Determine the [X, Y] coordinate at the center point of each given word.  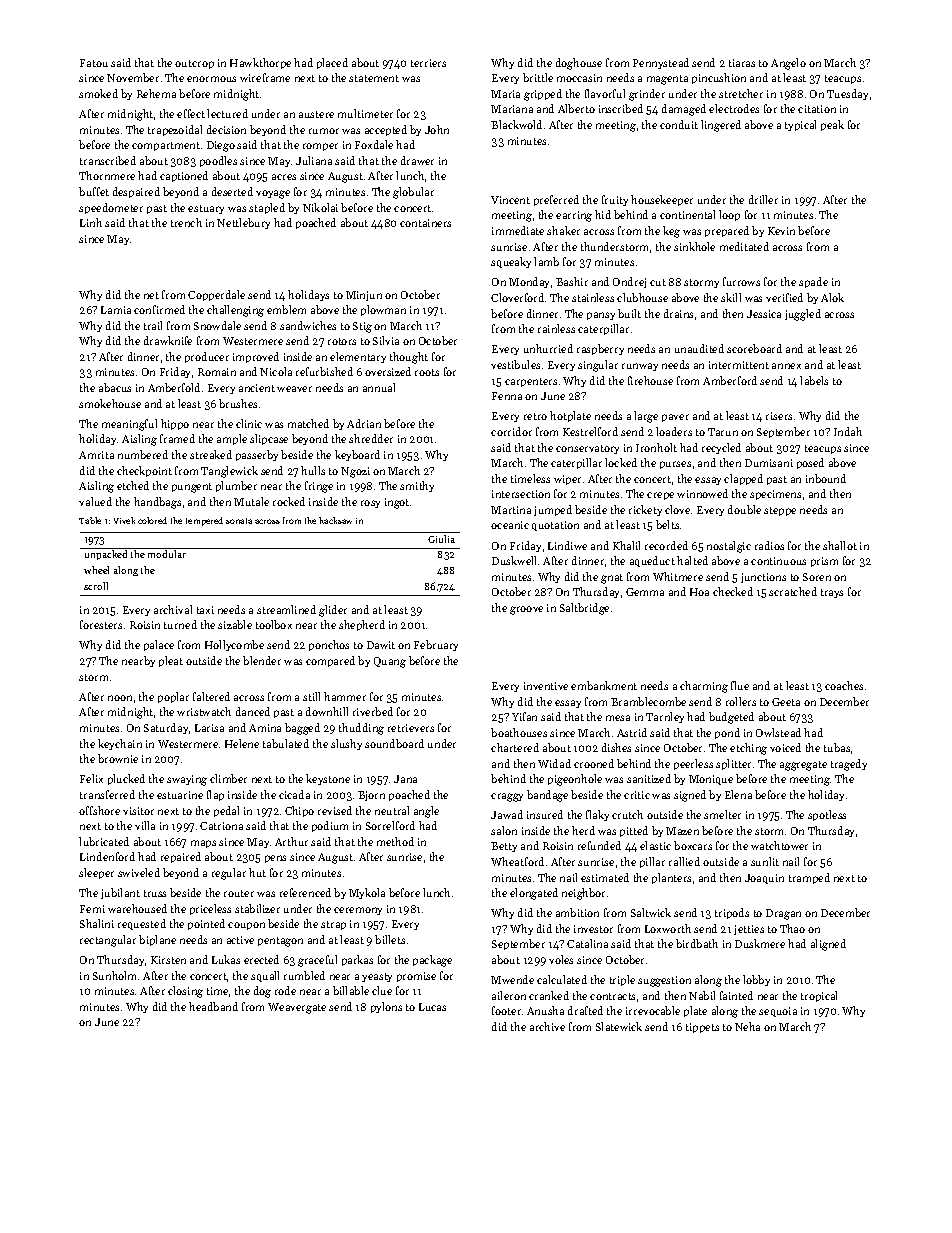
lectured [227, 113]
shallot [840, 545]
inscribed [621, 108]
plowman [383, 310]
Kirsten [168, 960]
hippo [175, 424]
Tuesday [847, 94]
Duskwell [514, 560]
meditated [744, 246]
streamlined [286, 609]
